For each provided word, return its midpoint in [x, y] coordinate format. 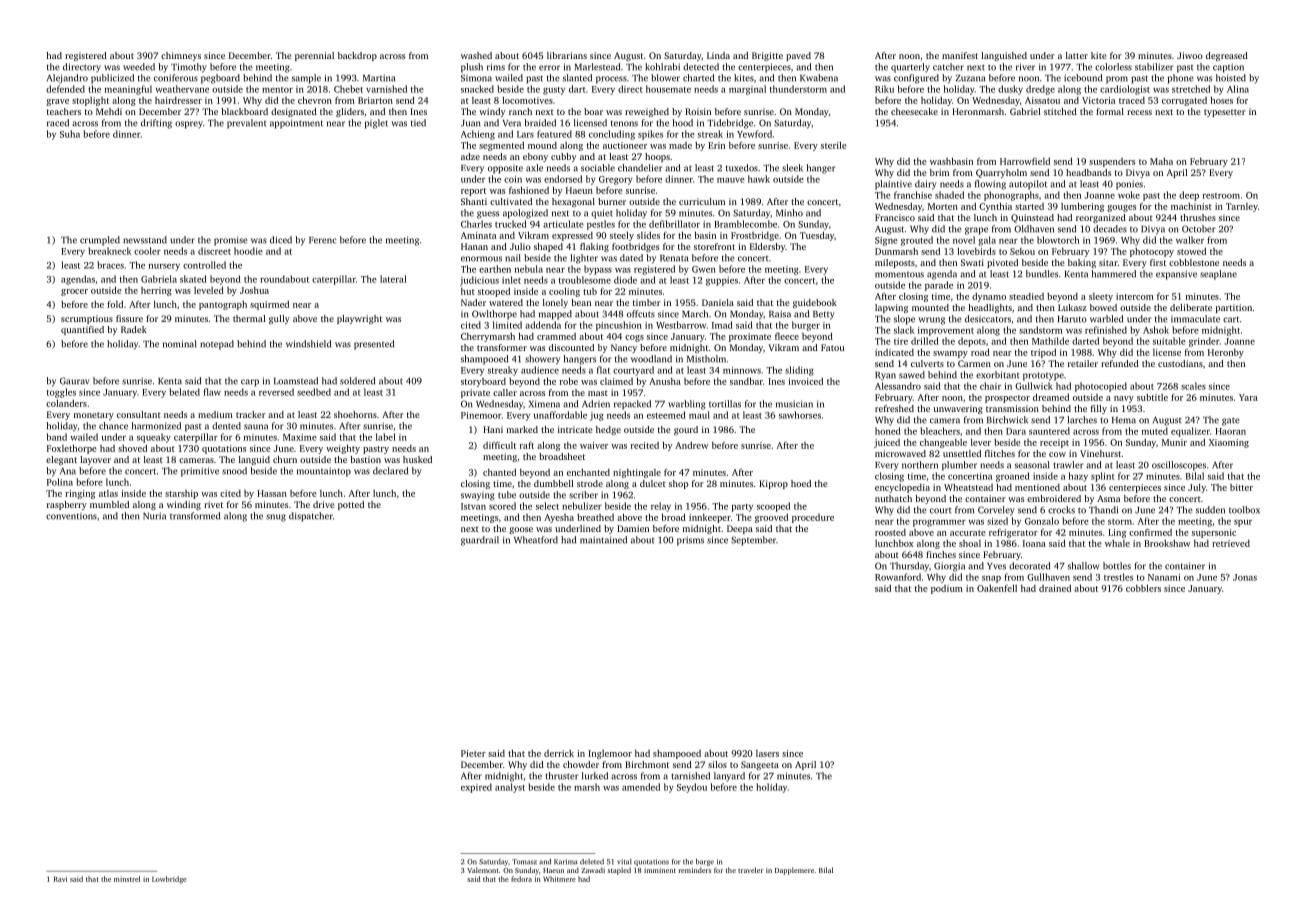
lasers [767, 753]
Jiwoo [1190, 55]
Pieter [473, 753]
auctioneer [625, 145]
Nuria [154, 516]
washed [476, 55]
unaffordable [560, 415]
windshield [308, 344]
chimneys [181, 56]
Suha [70, 134]
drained [1055, 588]
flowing [990, 185]
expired [476, 788]
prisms [690, 541]
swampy [950, 354]
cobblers [1143, 588]
